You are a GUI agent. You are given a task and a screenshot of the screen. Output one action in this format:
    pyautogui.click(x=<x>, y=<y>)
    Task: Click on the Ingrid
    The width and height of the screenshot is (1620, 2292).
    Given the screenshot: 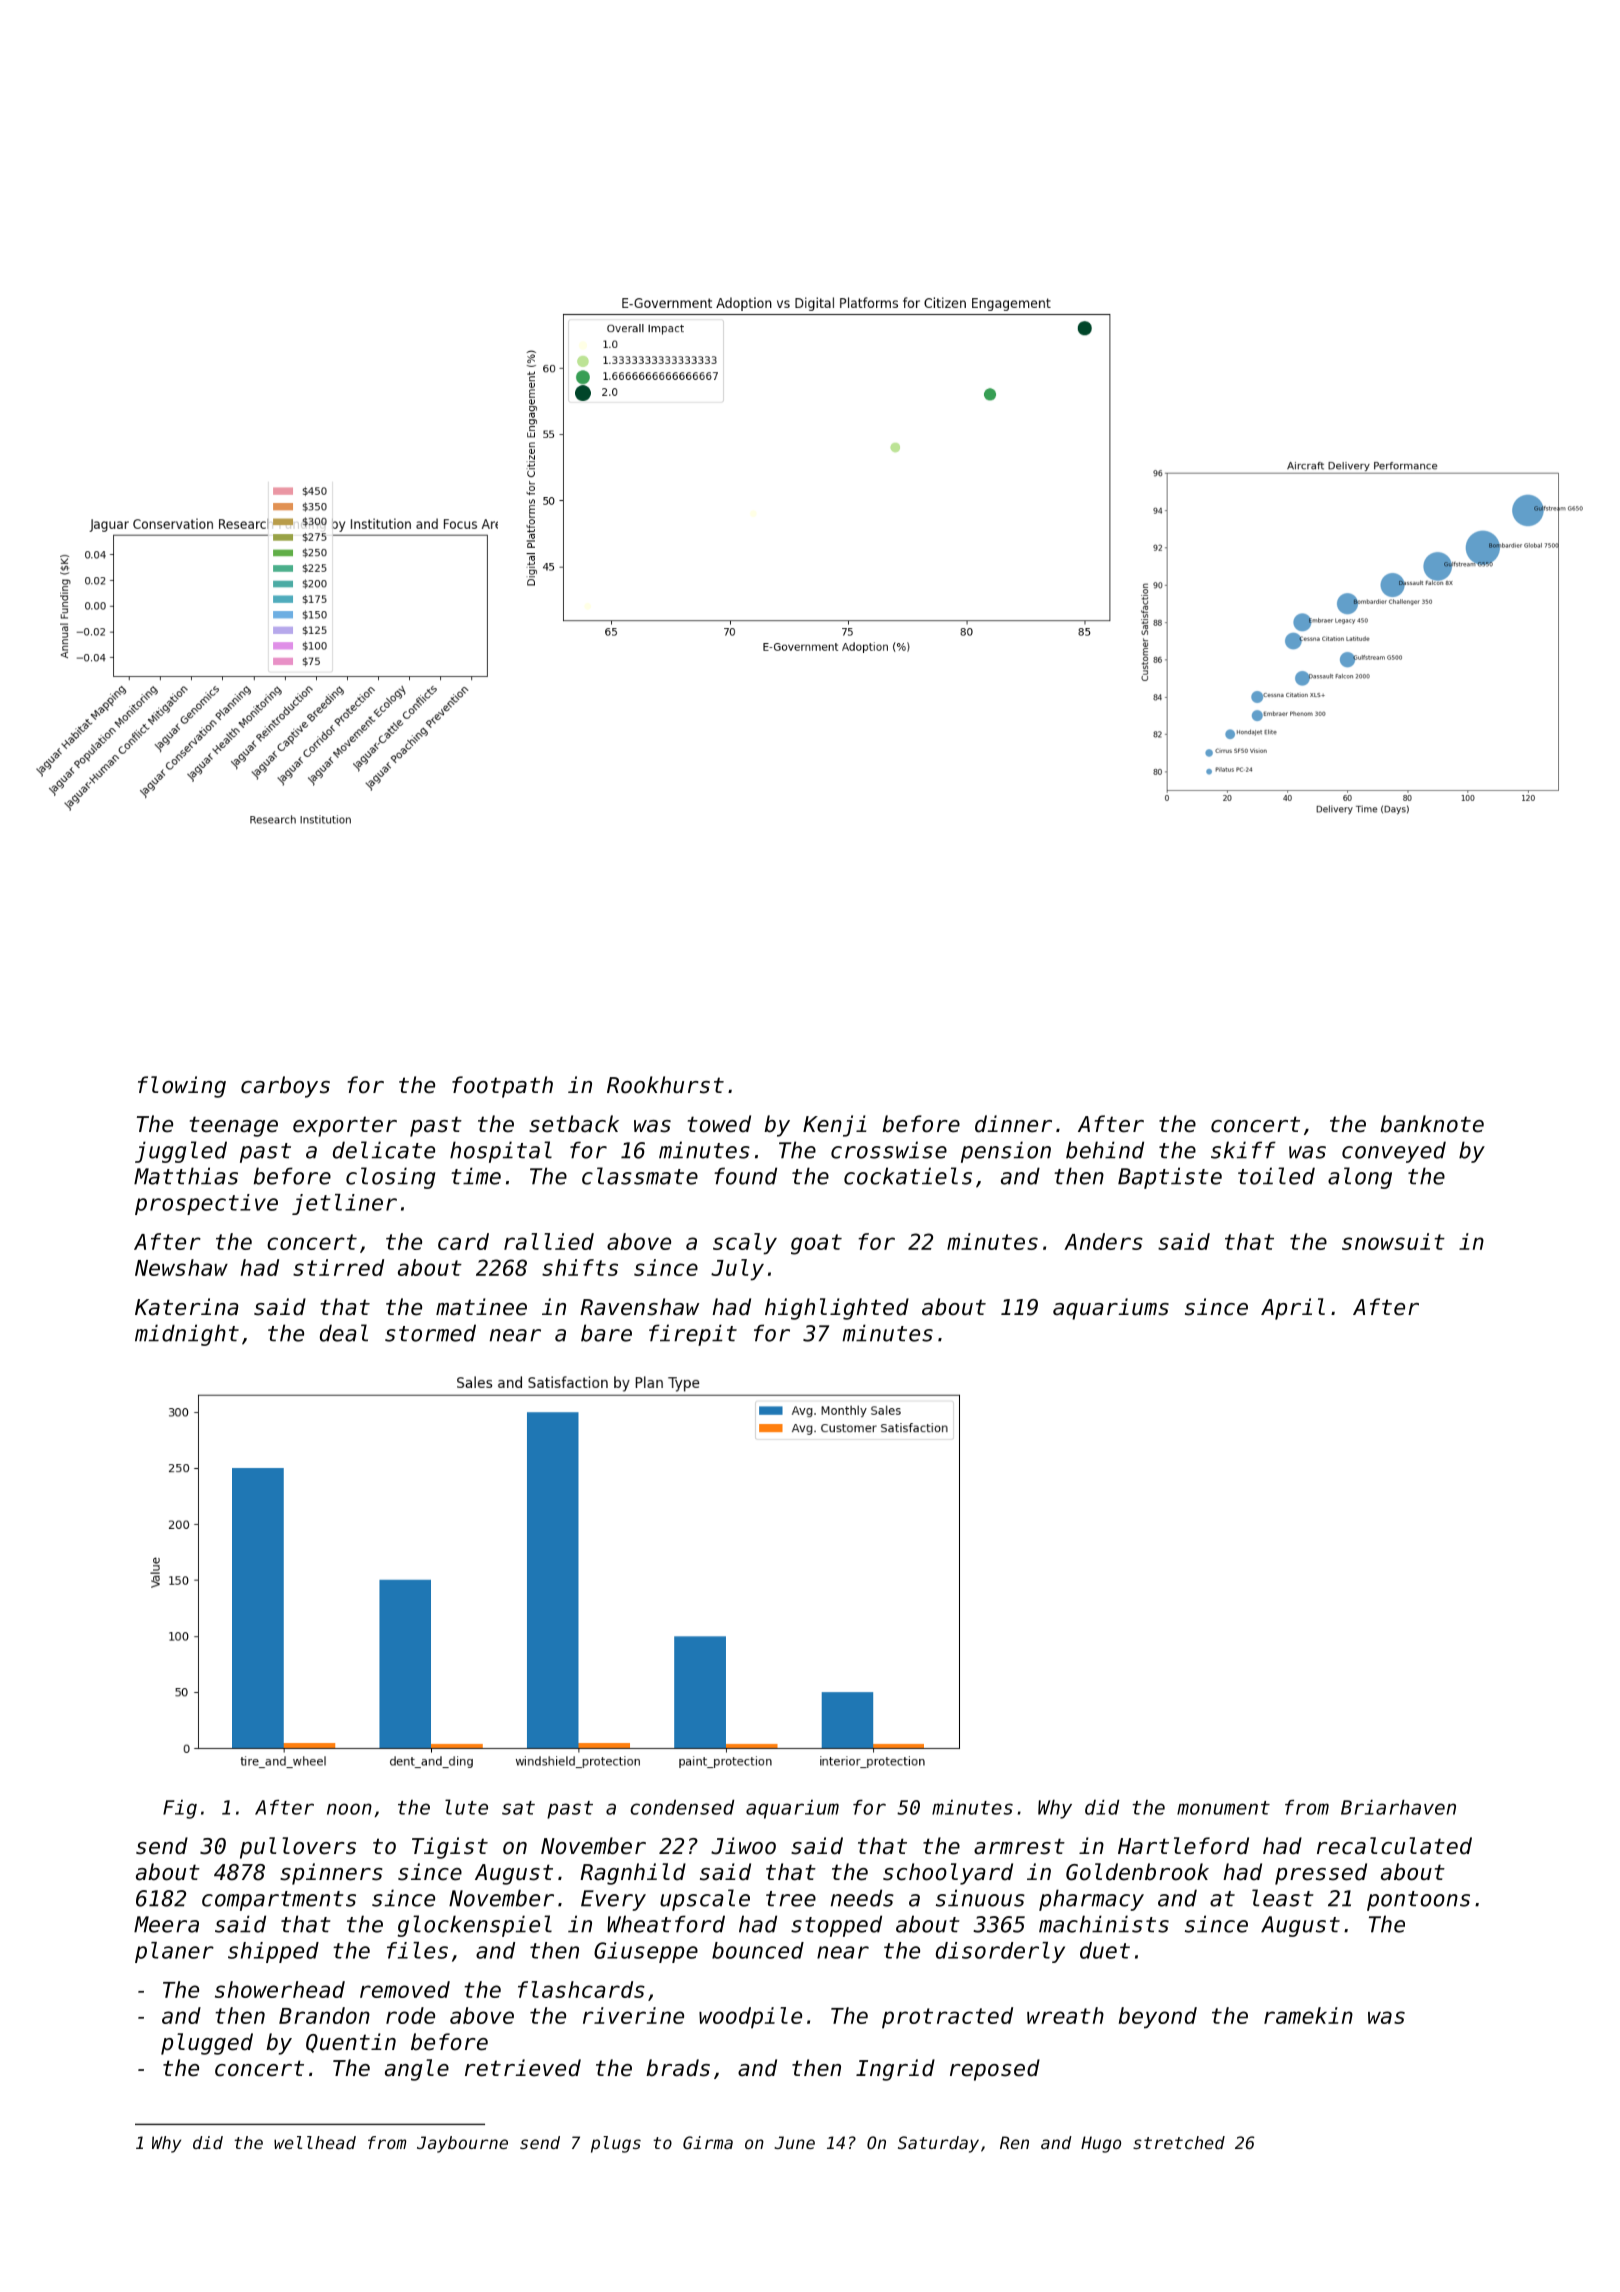 What is the action you would take?
    pyautogui.click(x=895, y=2070)
